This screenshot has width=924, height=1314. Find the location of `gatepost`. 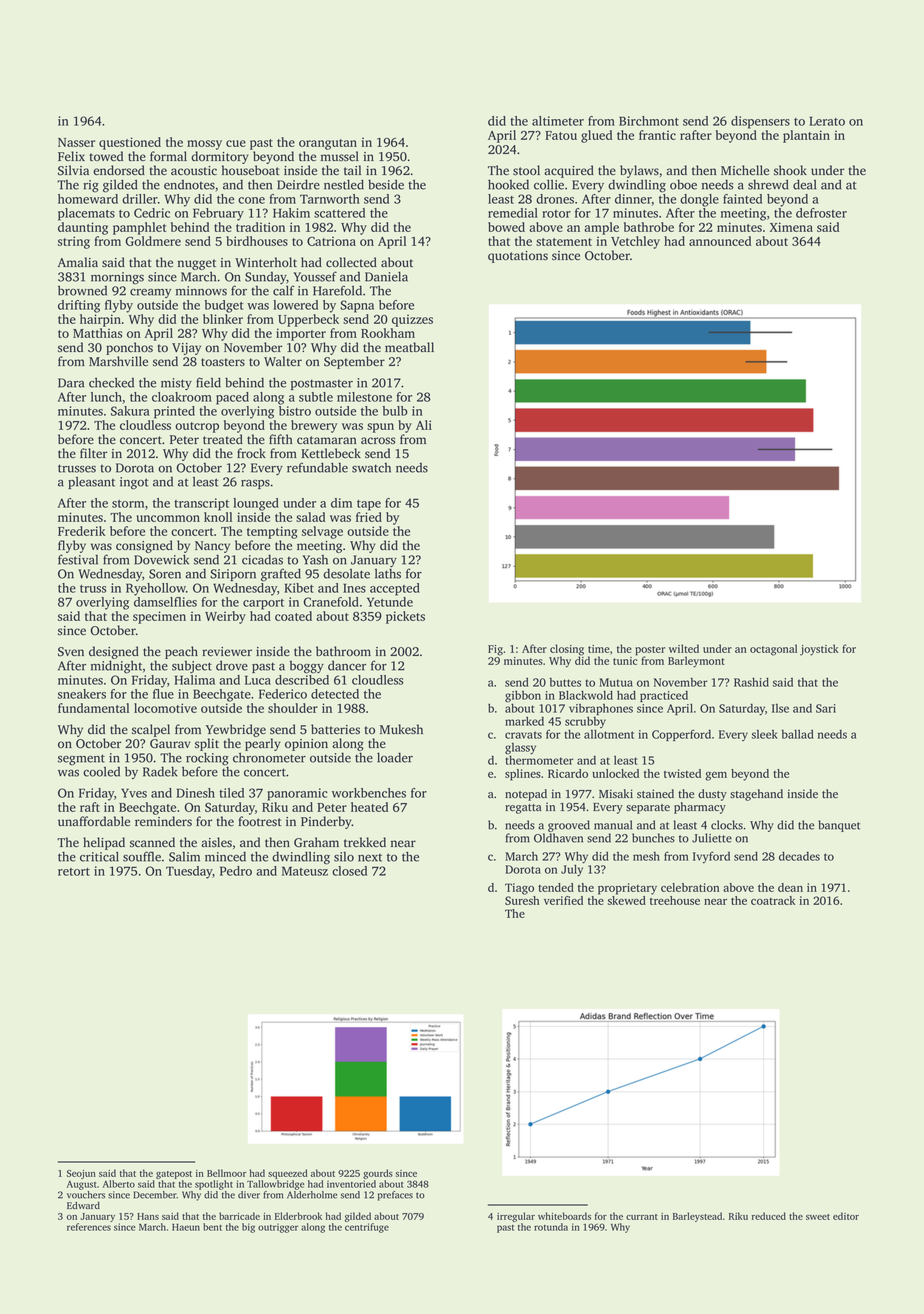

gatepost is located at coordinates (174, 1175).
